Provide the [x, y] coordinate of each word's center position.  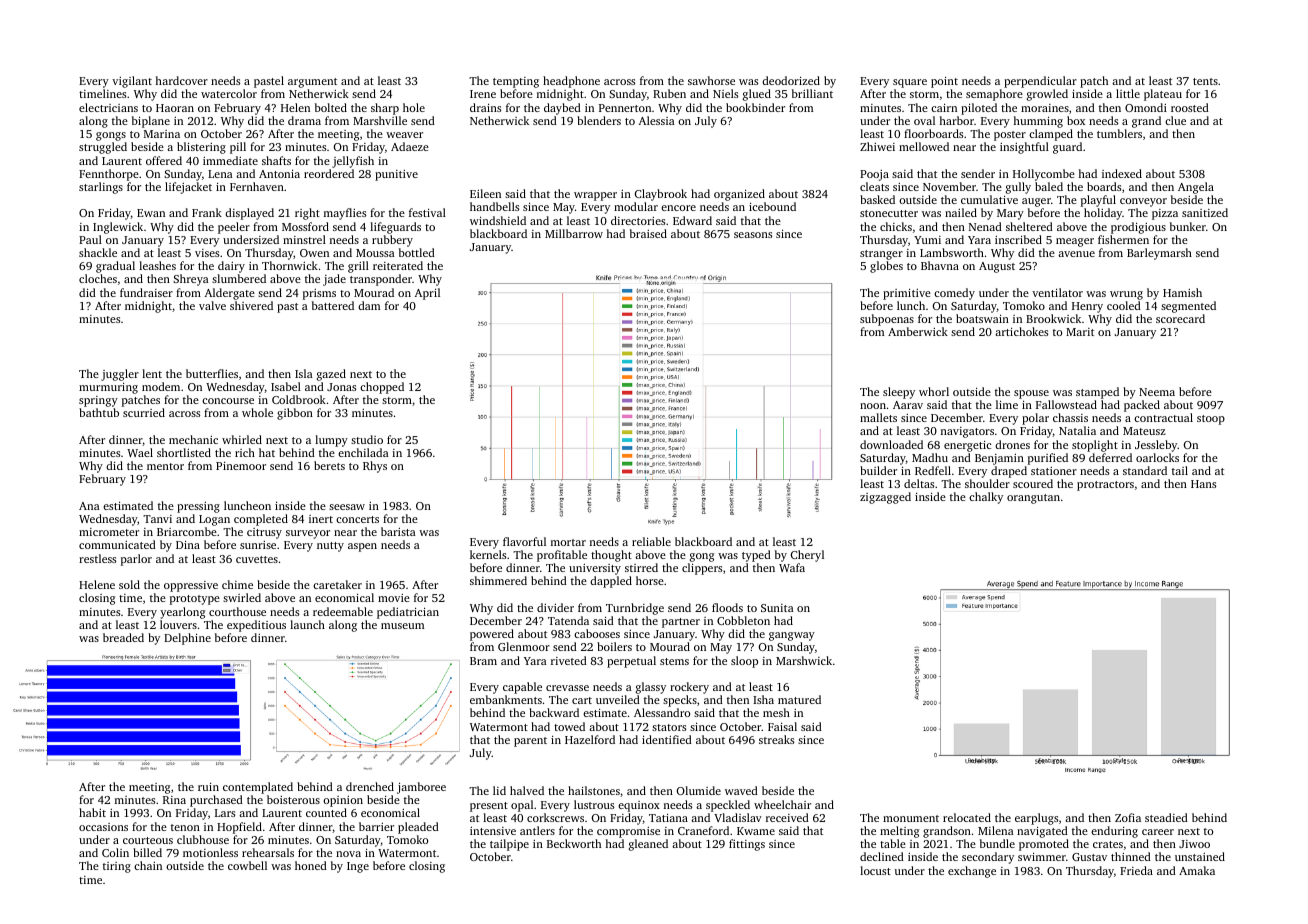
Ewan [151, 213]
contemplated [258, 788]
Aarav [908, 405]
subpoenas [887, 320]
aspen [362, 547]
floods [727, 607]
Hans [1203, 484]
